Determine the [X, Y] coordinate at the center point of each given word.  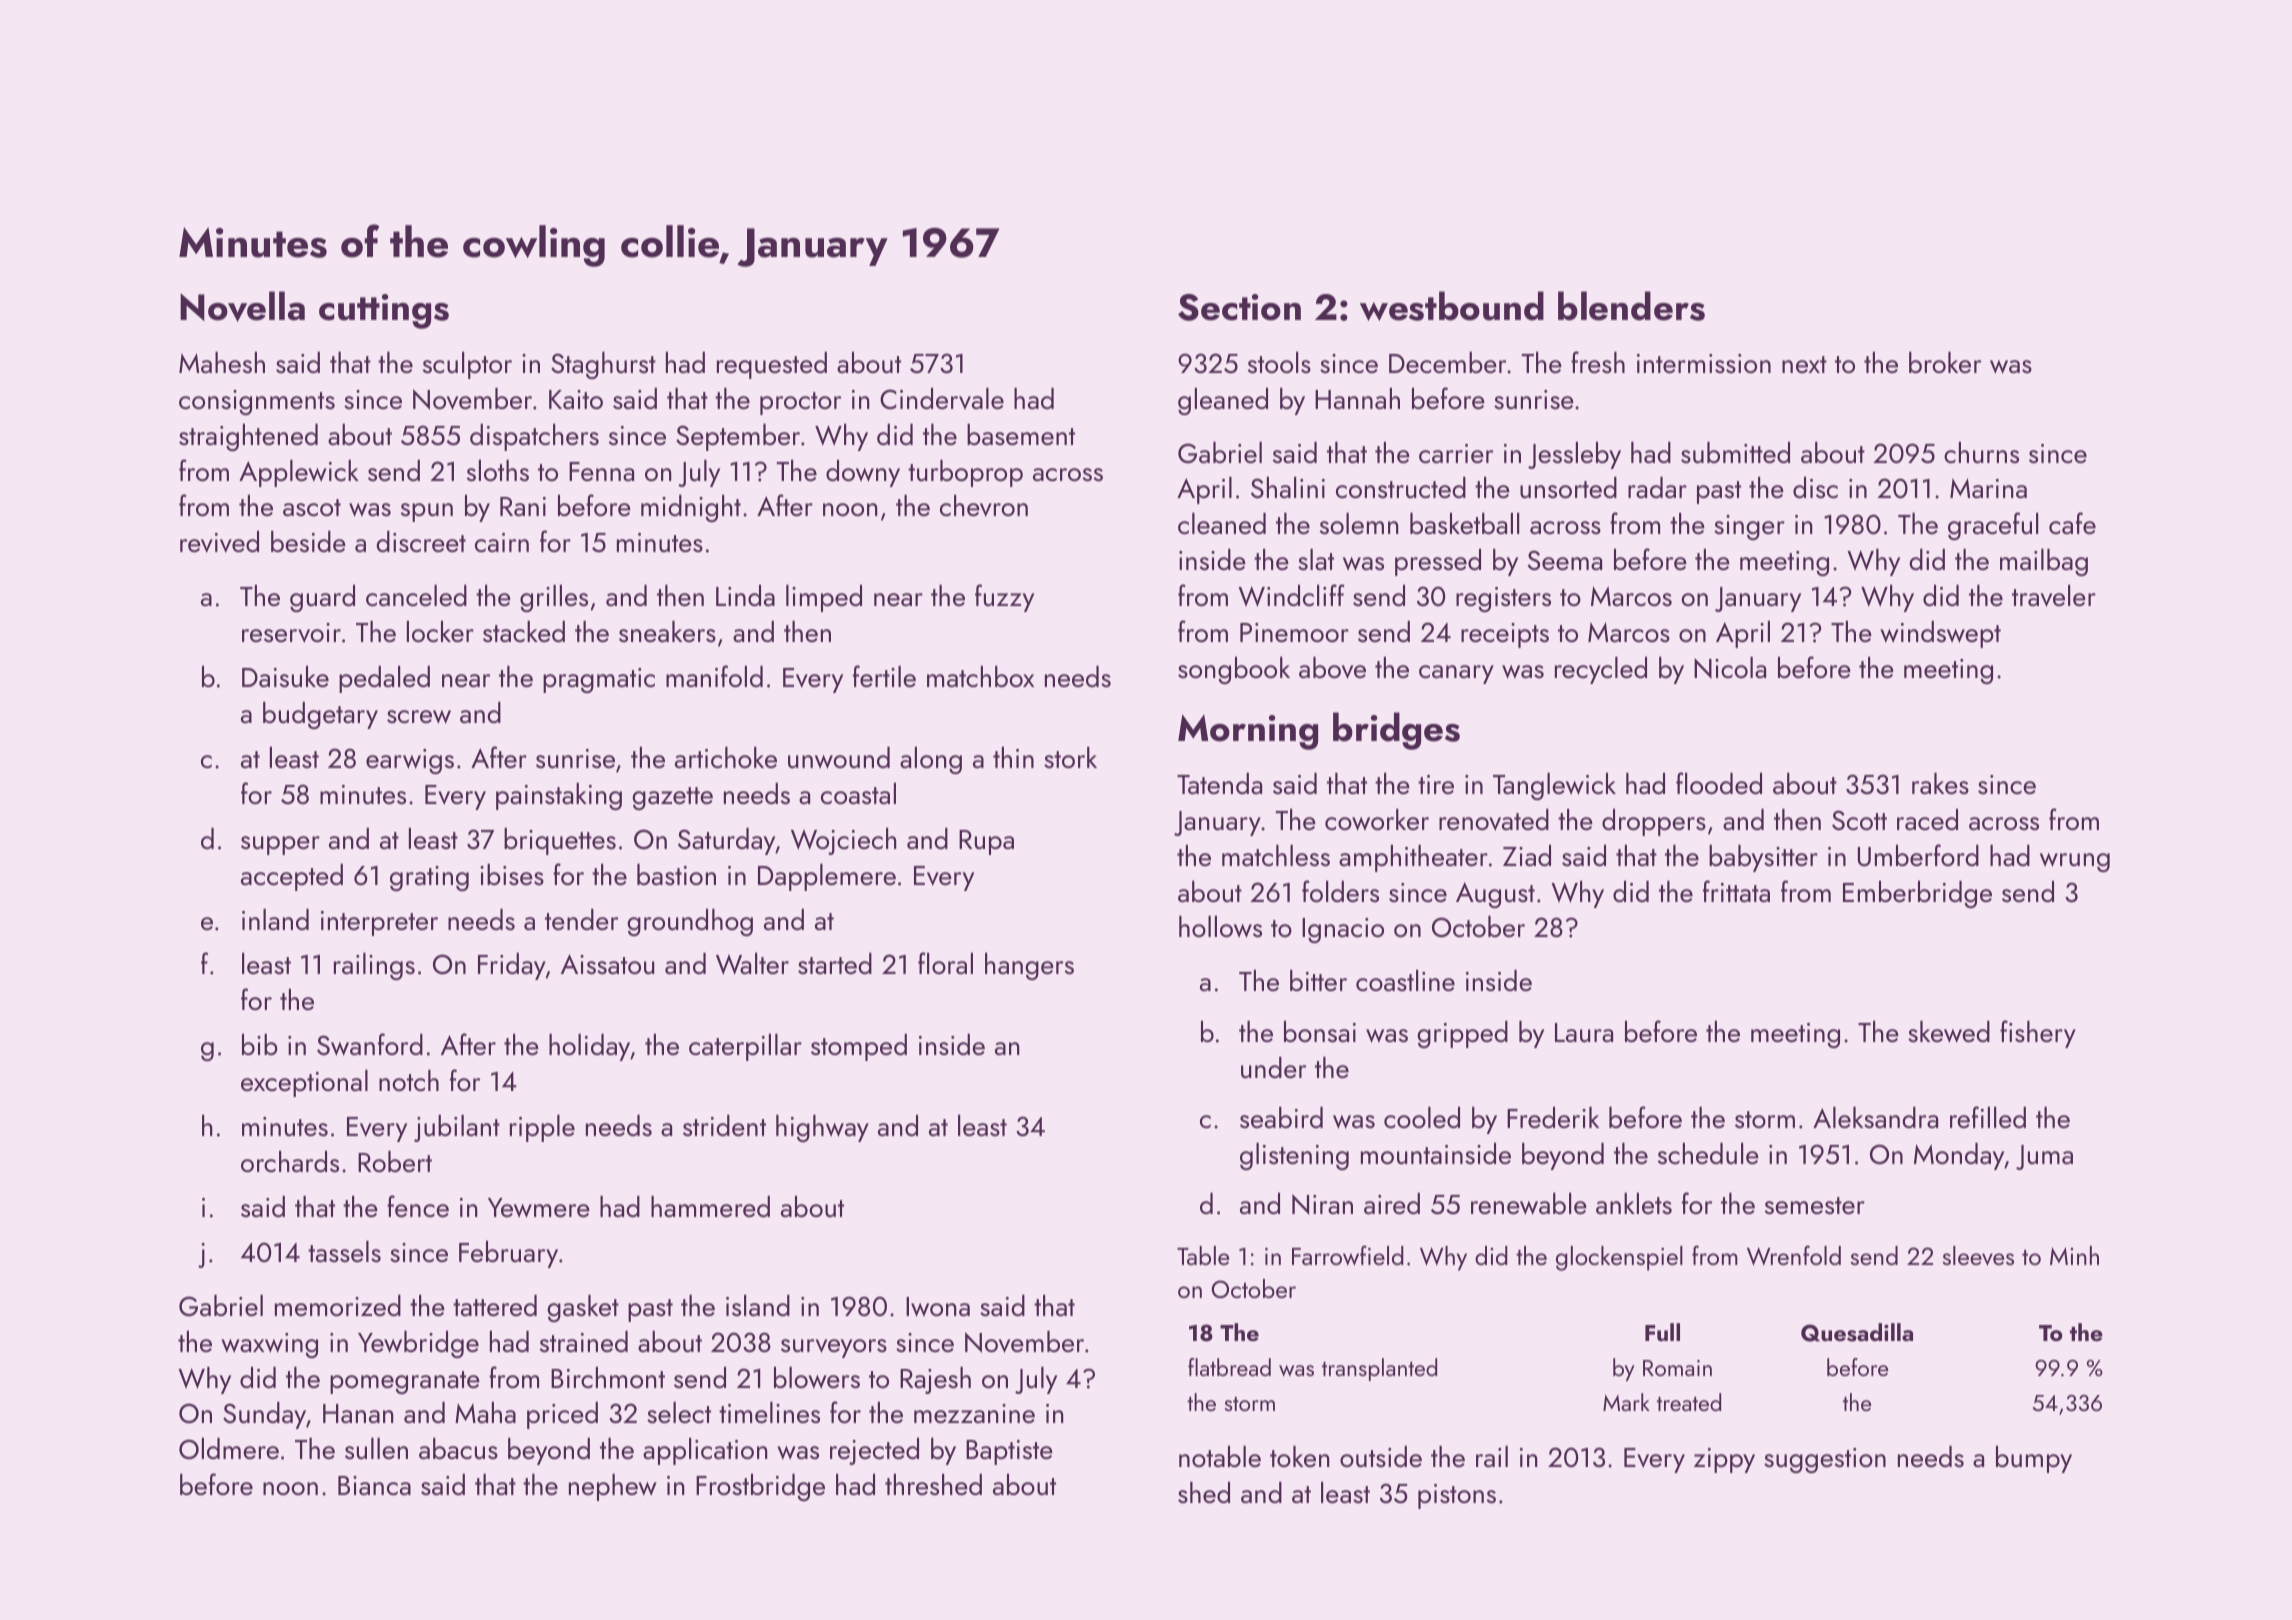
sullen [376, 1448]
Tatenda [1219, 783]
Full [1662, 1332]
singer [1749, 527]
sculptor [467, 365]
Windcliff [1291, 595]
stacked [524, 631]
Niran [1322, 1204]
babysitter [1763, 858]
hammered [710, 1206]
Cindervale [942, 398]
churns [1981, 452]
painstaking [559, 796]
